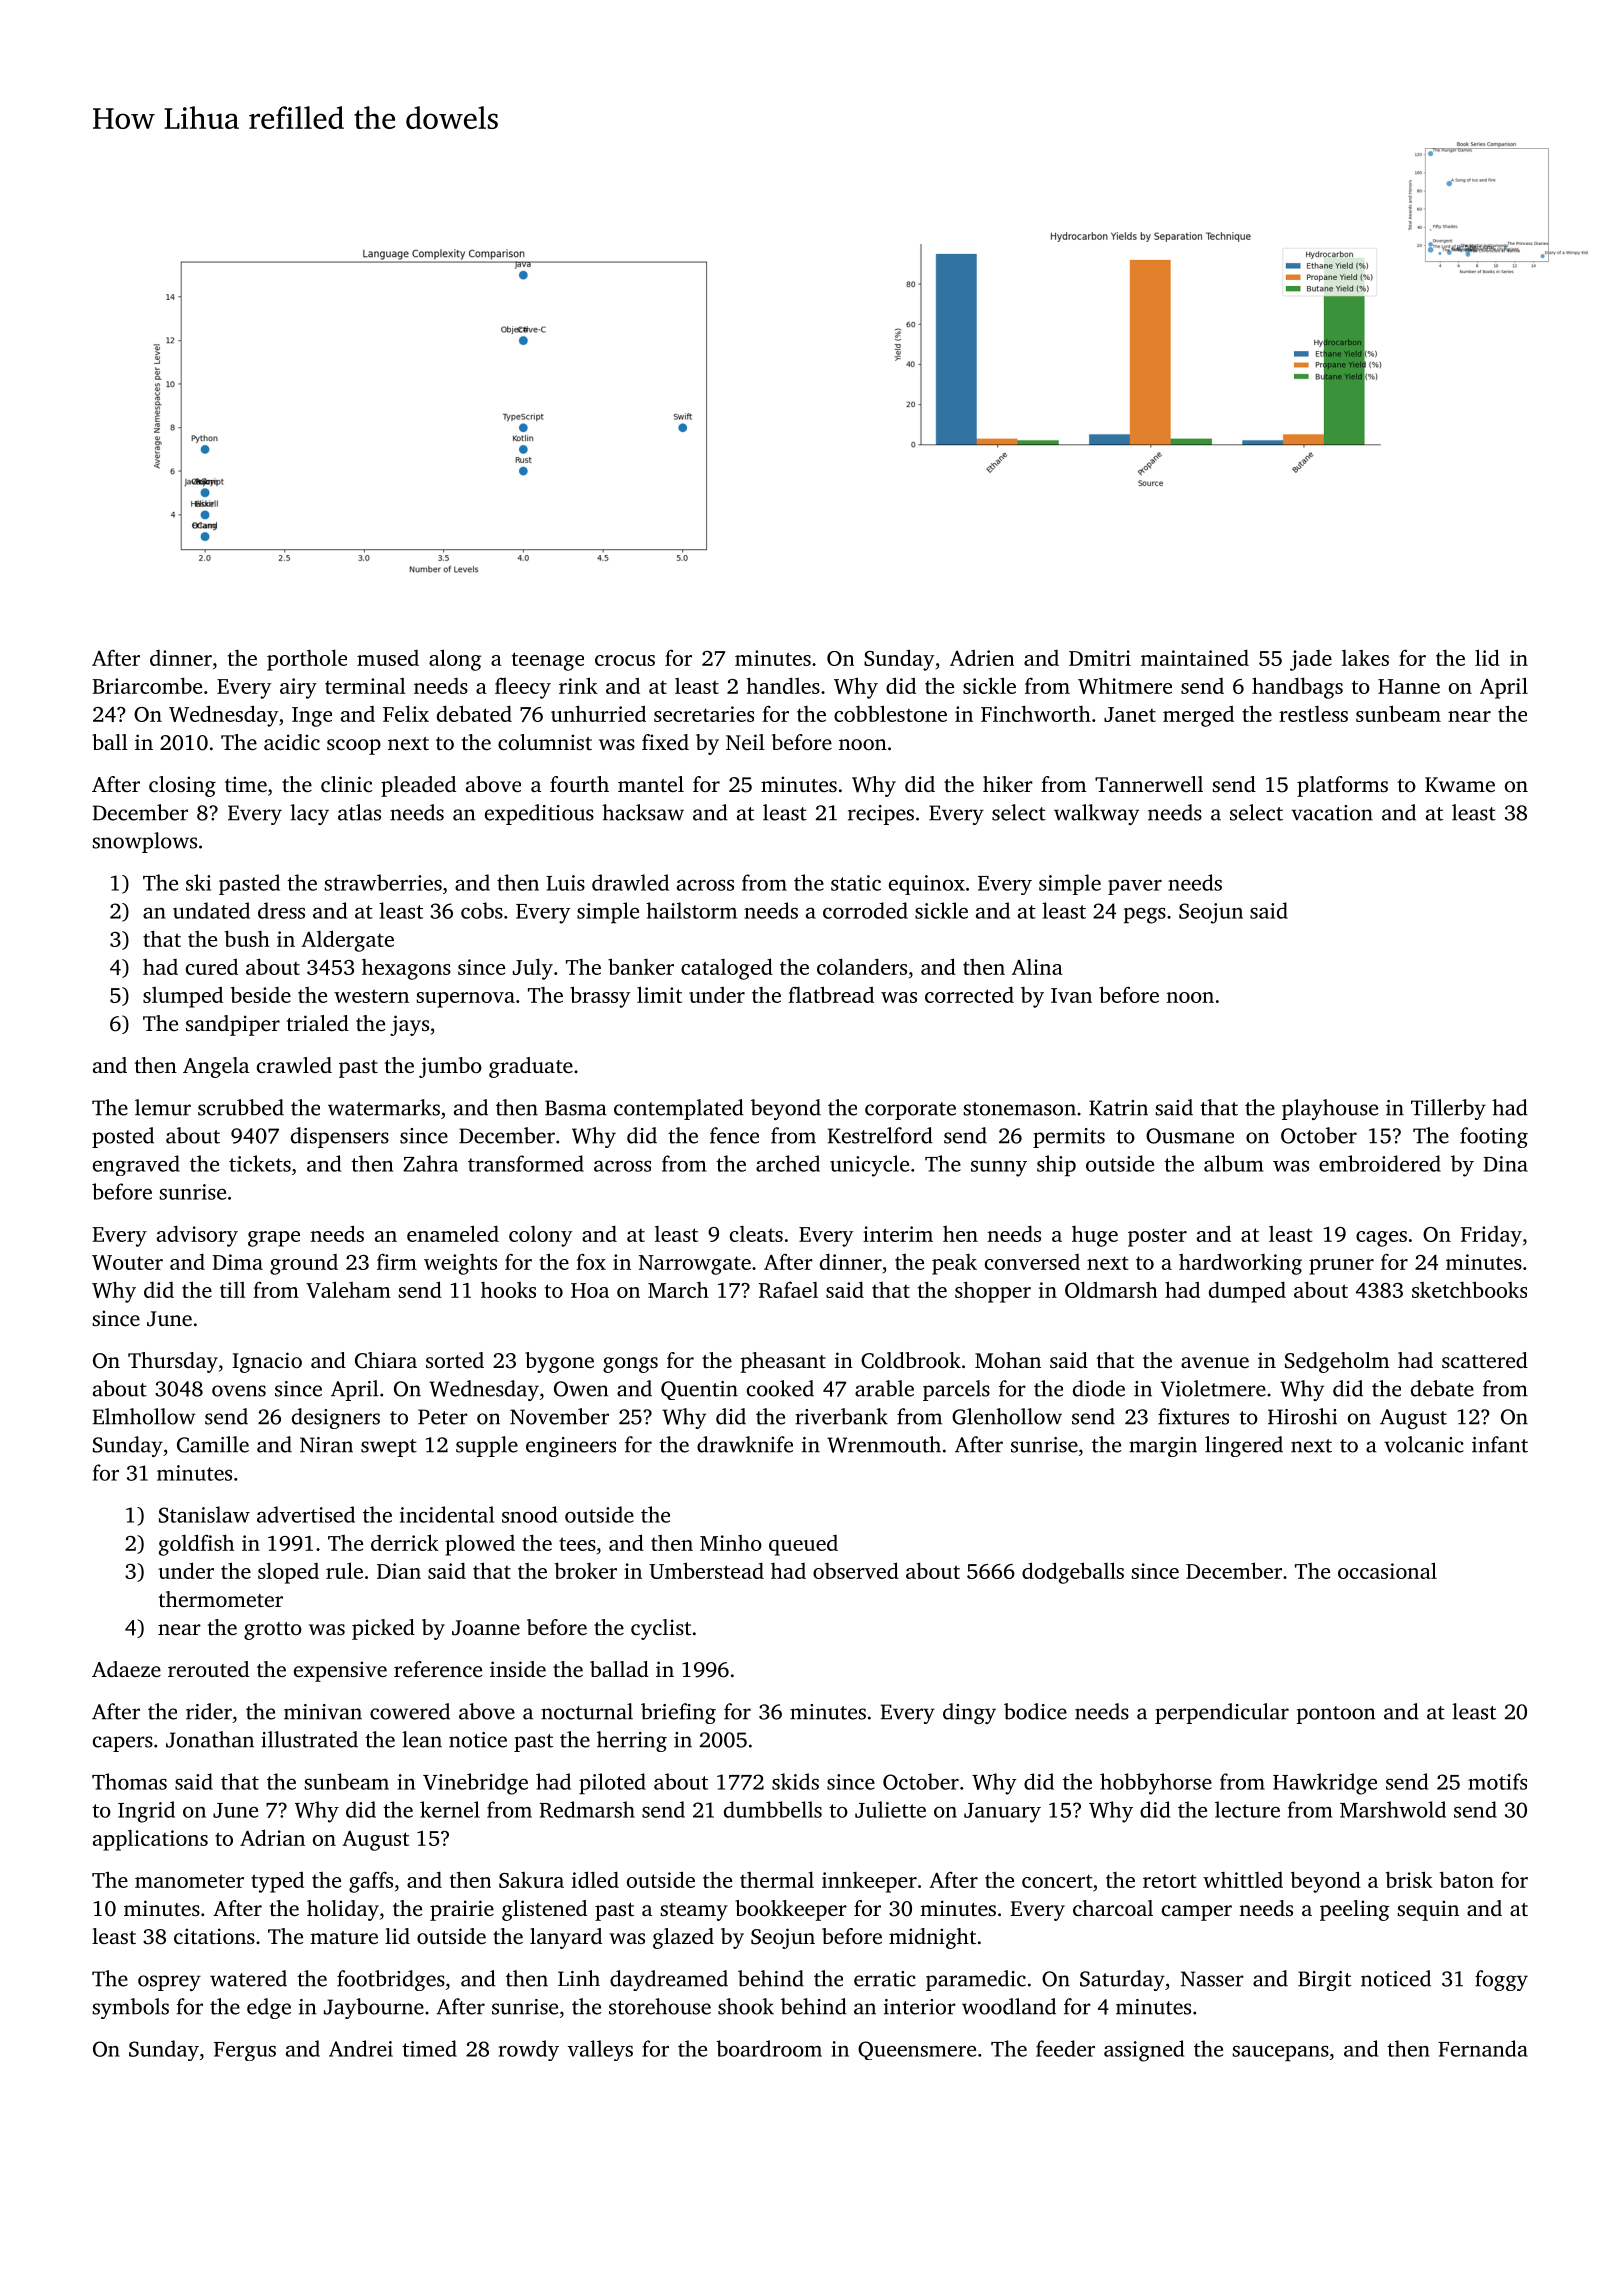  What do you see at coordinates (1302, 1416) in the screenshot?
I see `Hiroshi` at bounding box center [1302, 1416].
